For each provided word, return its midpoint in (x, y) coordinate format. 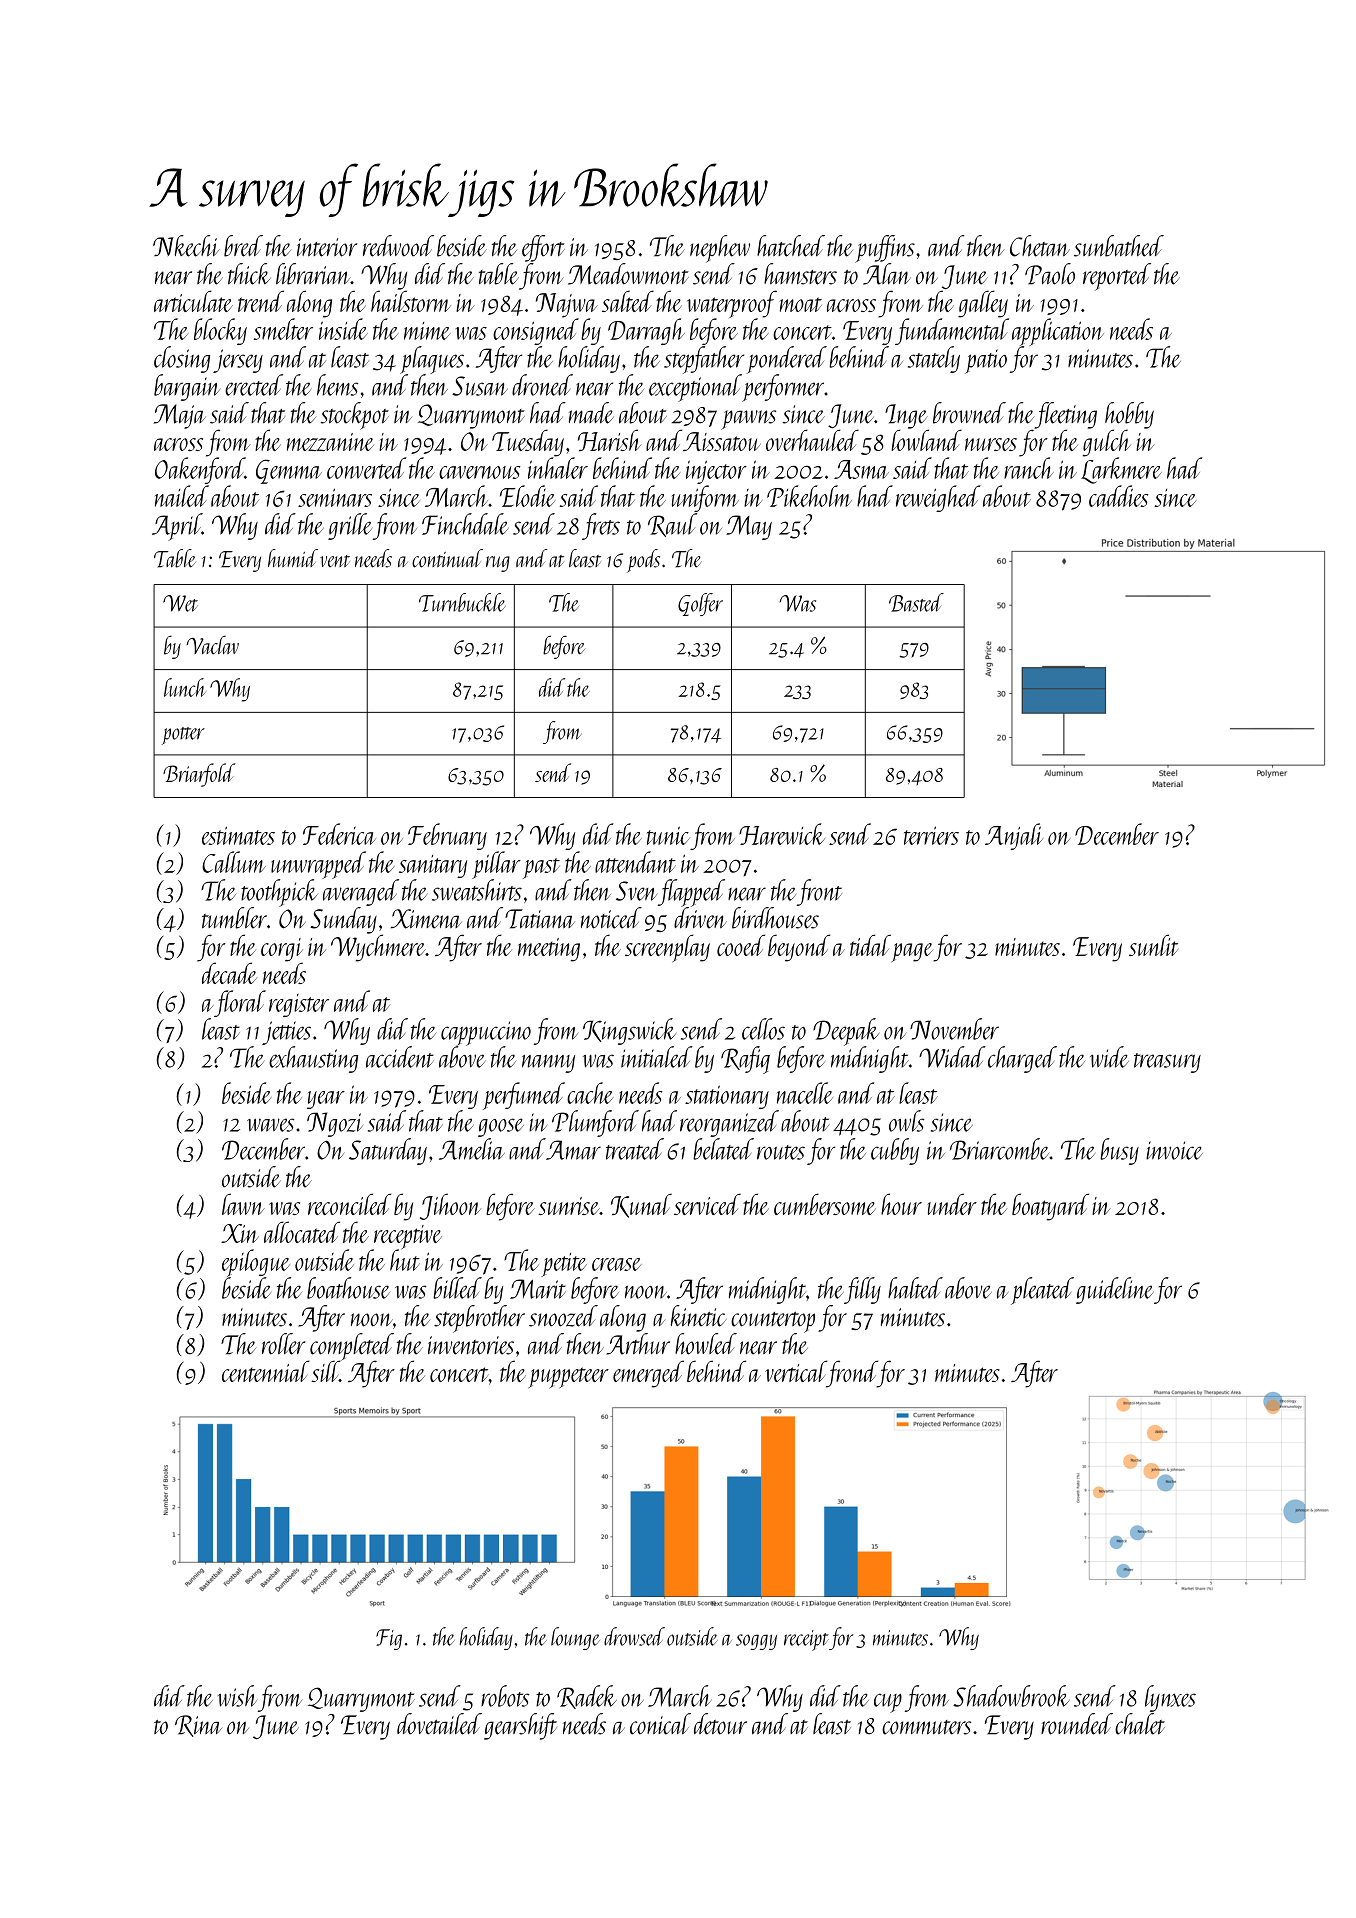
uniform (705, 498)
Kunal (641, 1205)
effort (543, 248)
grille (350, 526)
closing (182, 359)
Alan (887, 274)
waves (271, 1125)
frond (852, 1374)
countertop (773, 1322)
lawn (243, 1204)
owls (907, 1121)
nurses (991, 444)
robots (505, 1696)
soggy (756, 1642)
